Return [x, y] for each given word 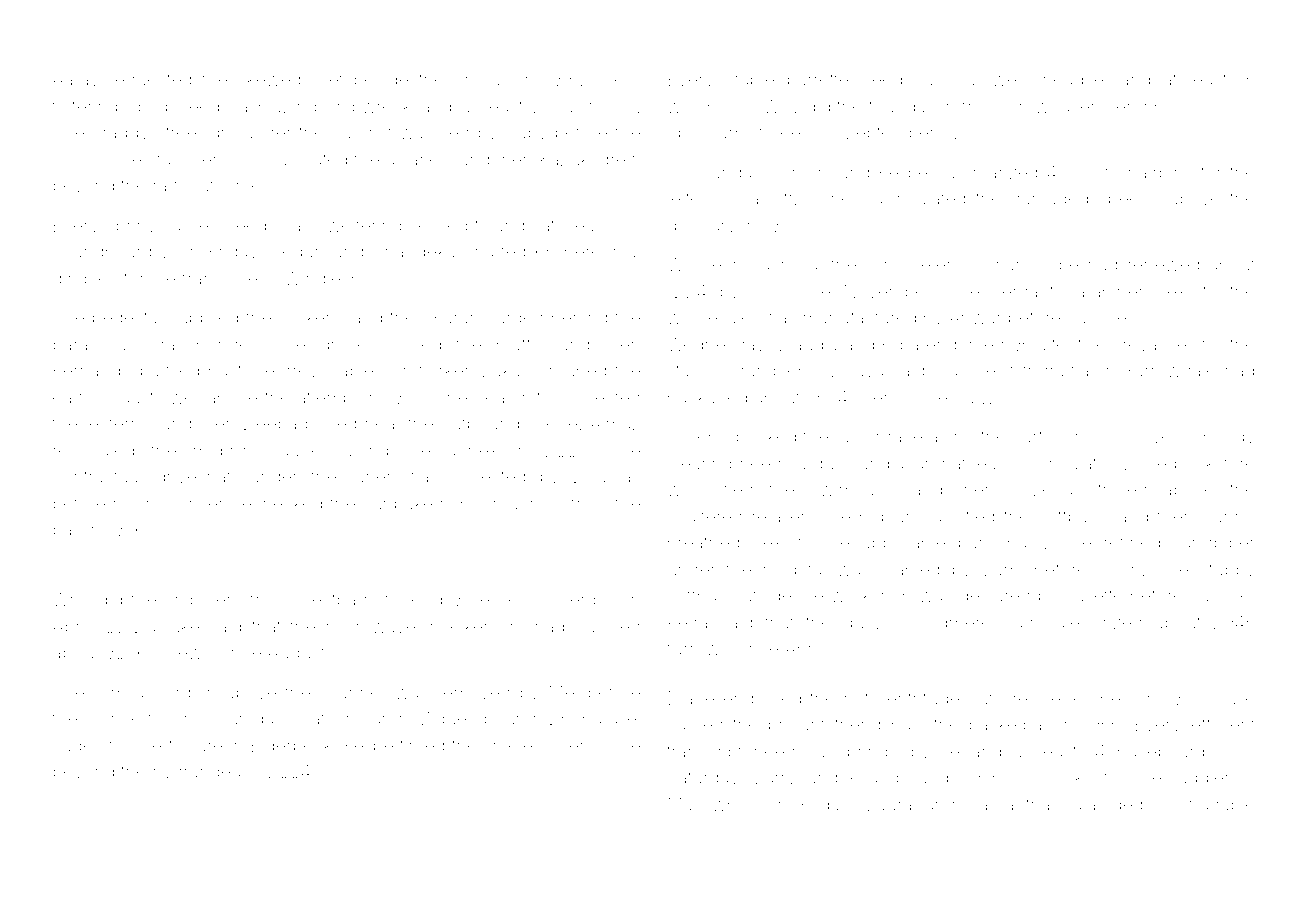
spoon [477, 506]
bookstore [1215, 463]
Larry [776, 779]
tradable [1222, 804]
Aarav [75, 79]
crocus [482, 80]
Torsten [198, 503]
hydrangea [196, 773]
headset [1075, 79]
